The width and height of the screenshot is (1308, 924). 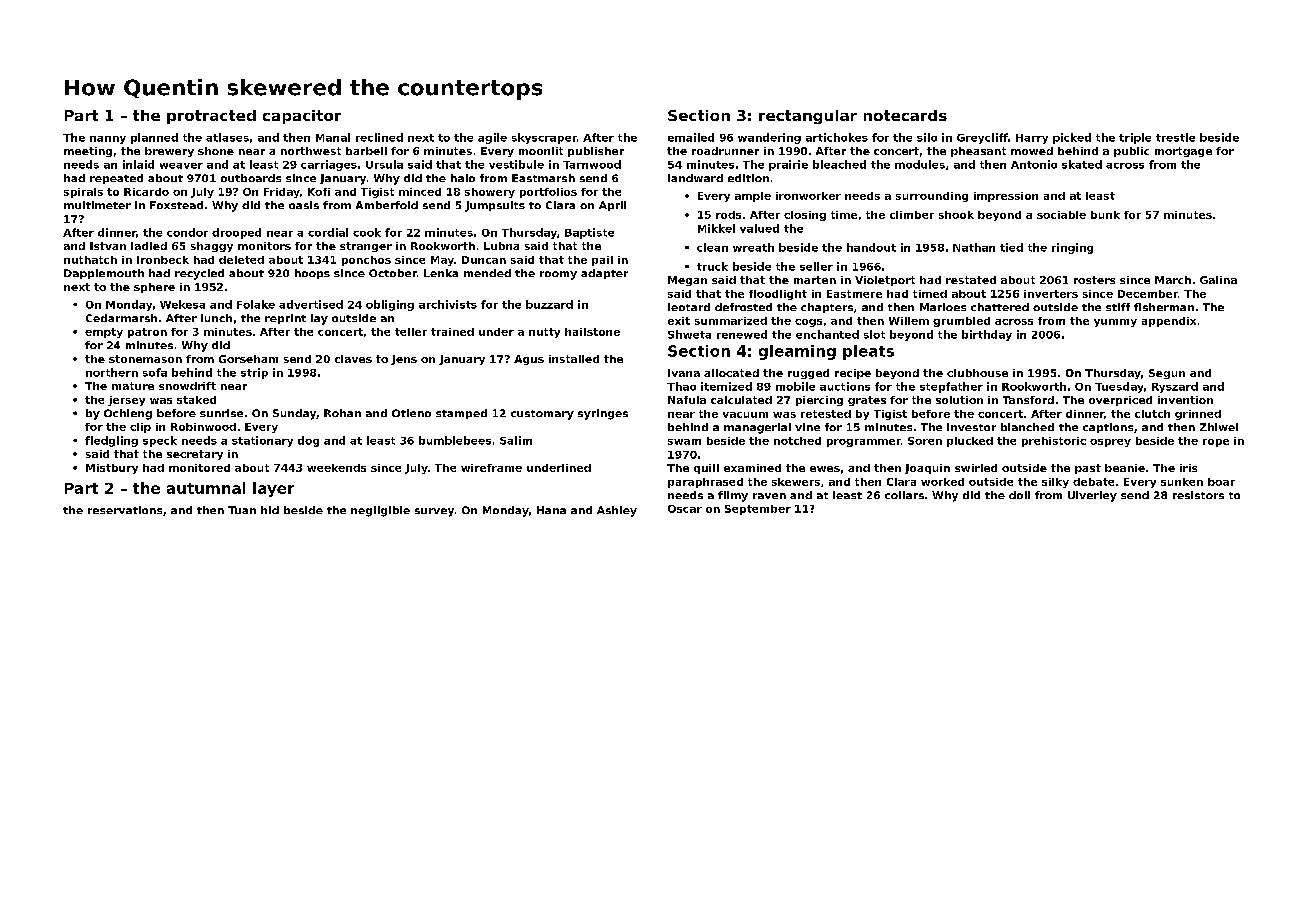 I want to click on yummy, so click(x=1115, y=323).
